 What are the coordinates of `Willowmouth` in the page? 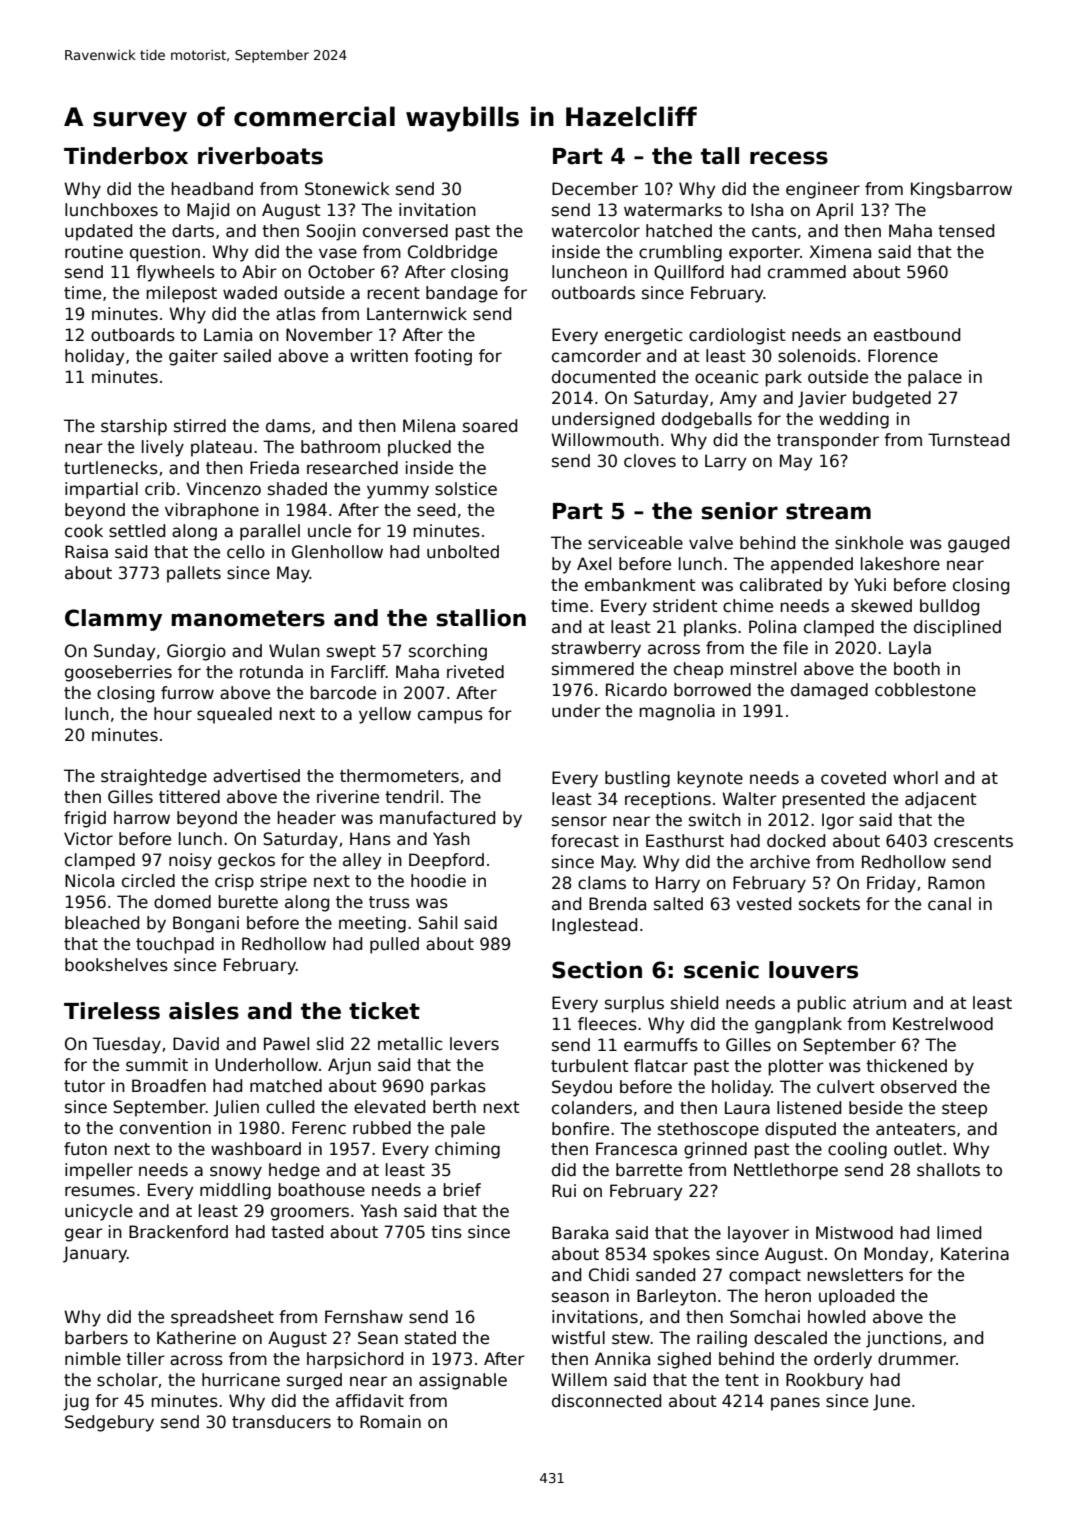 It's located at (605, 440).
